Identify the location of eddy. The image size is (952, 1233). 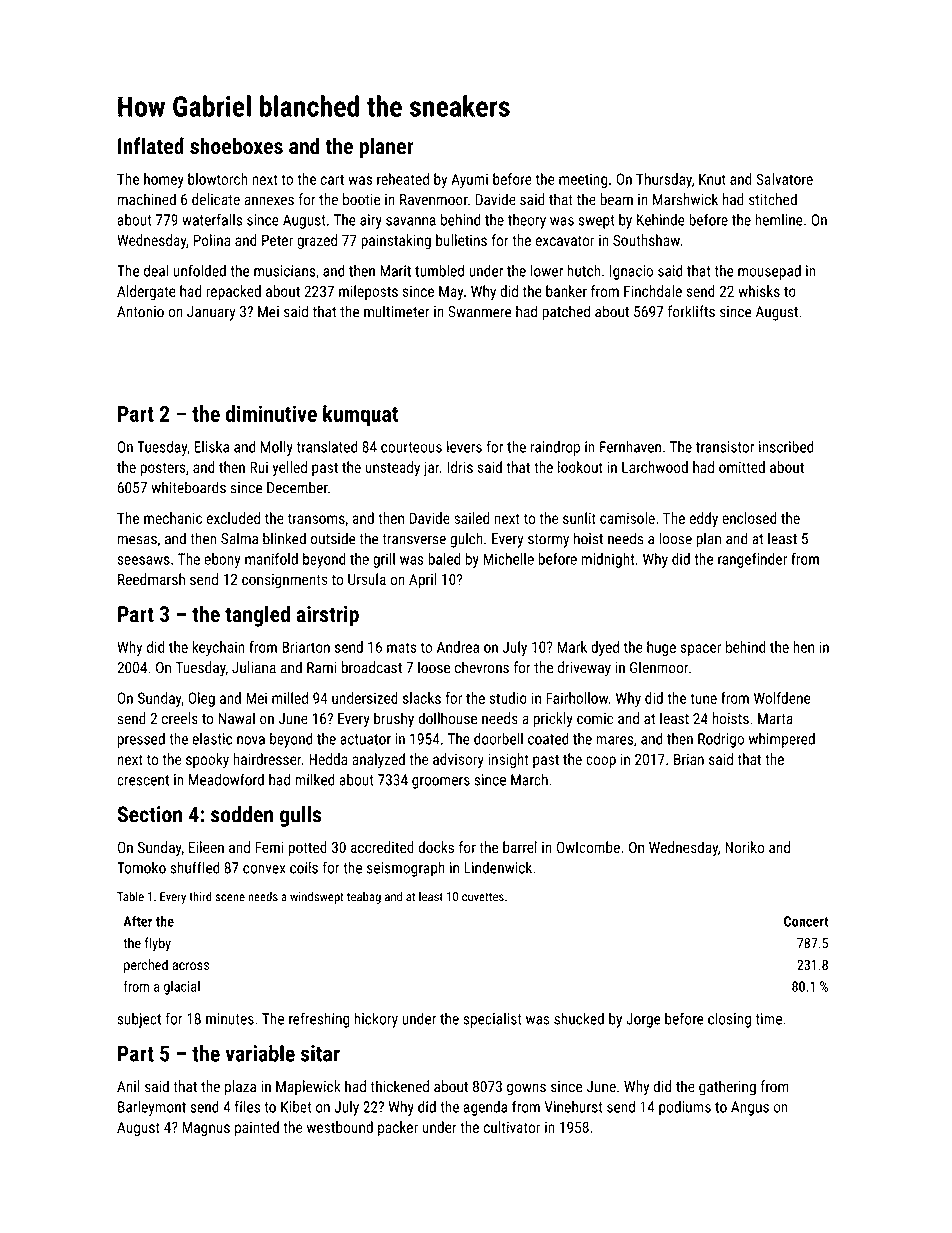
(704, 519).
